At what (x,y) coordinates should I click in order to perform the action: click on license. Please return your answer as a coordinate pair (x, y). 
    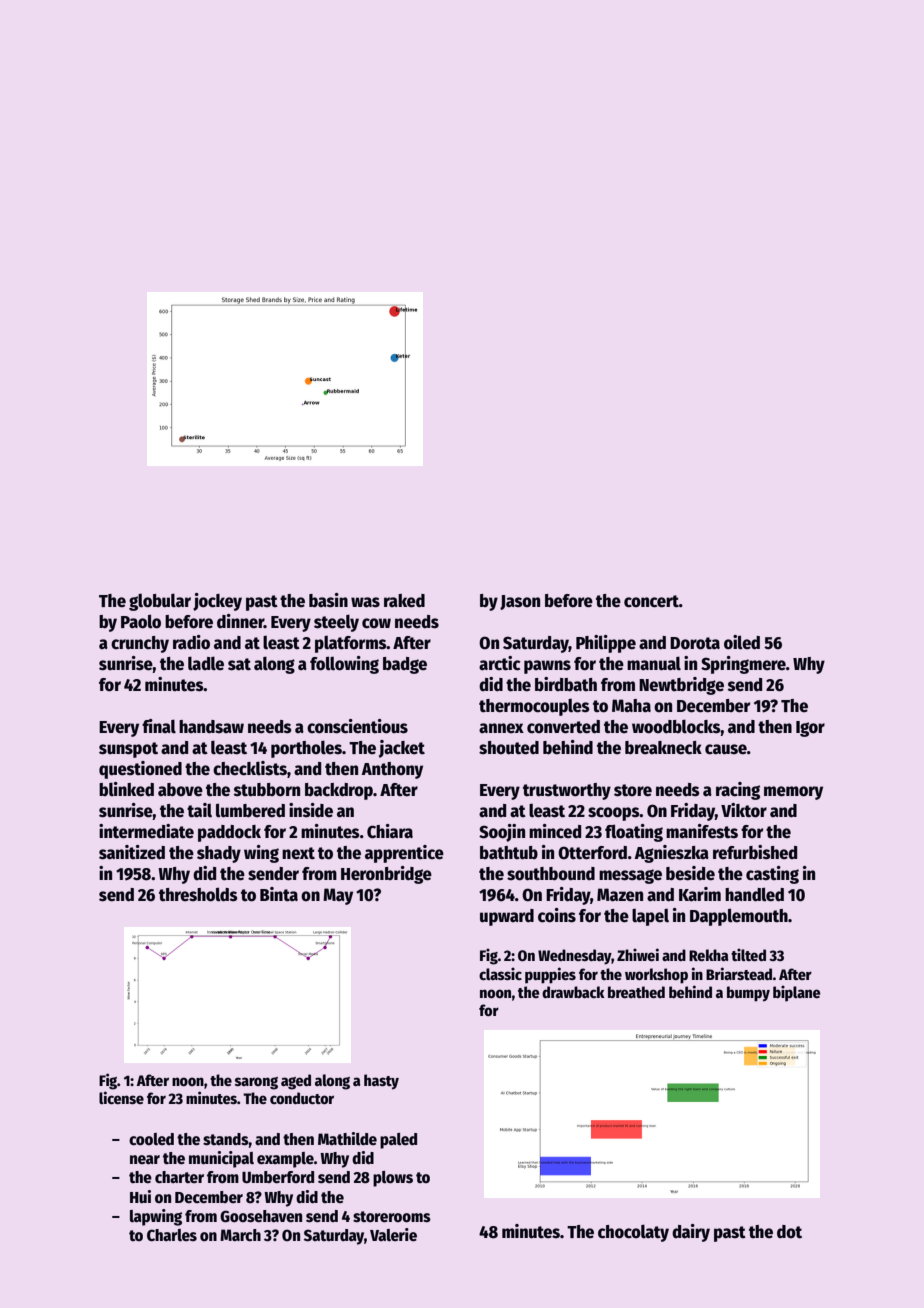
    Looking at the image, I should click on (121, 1097).
